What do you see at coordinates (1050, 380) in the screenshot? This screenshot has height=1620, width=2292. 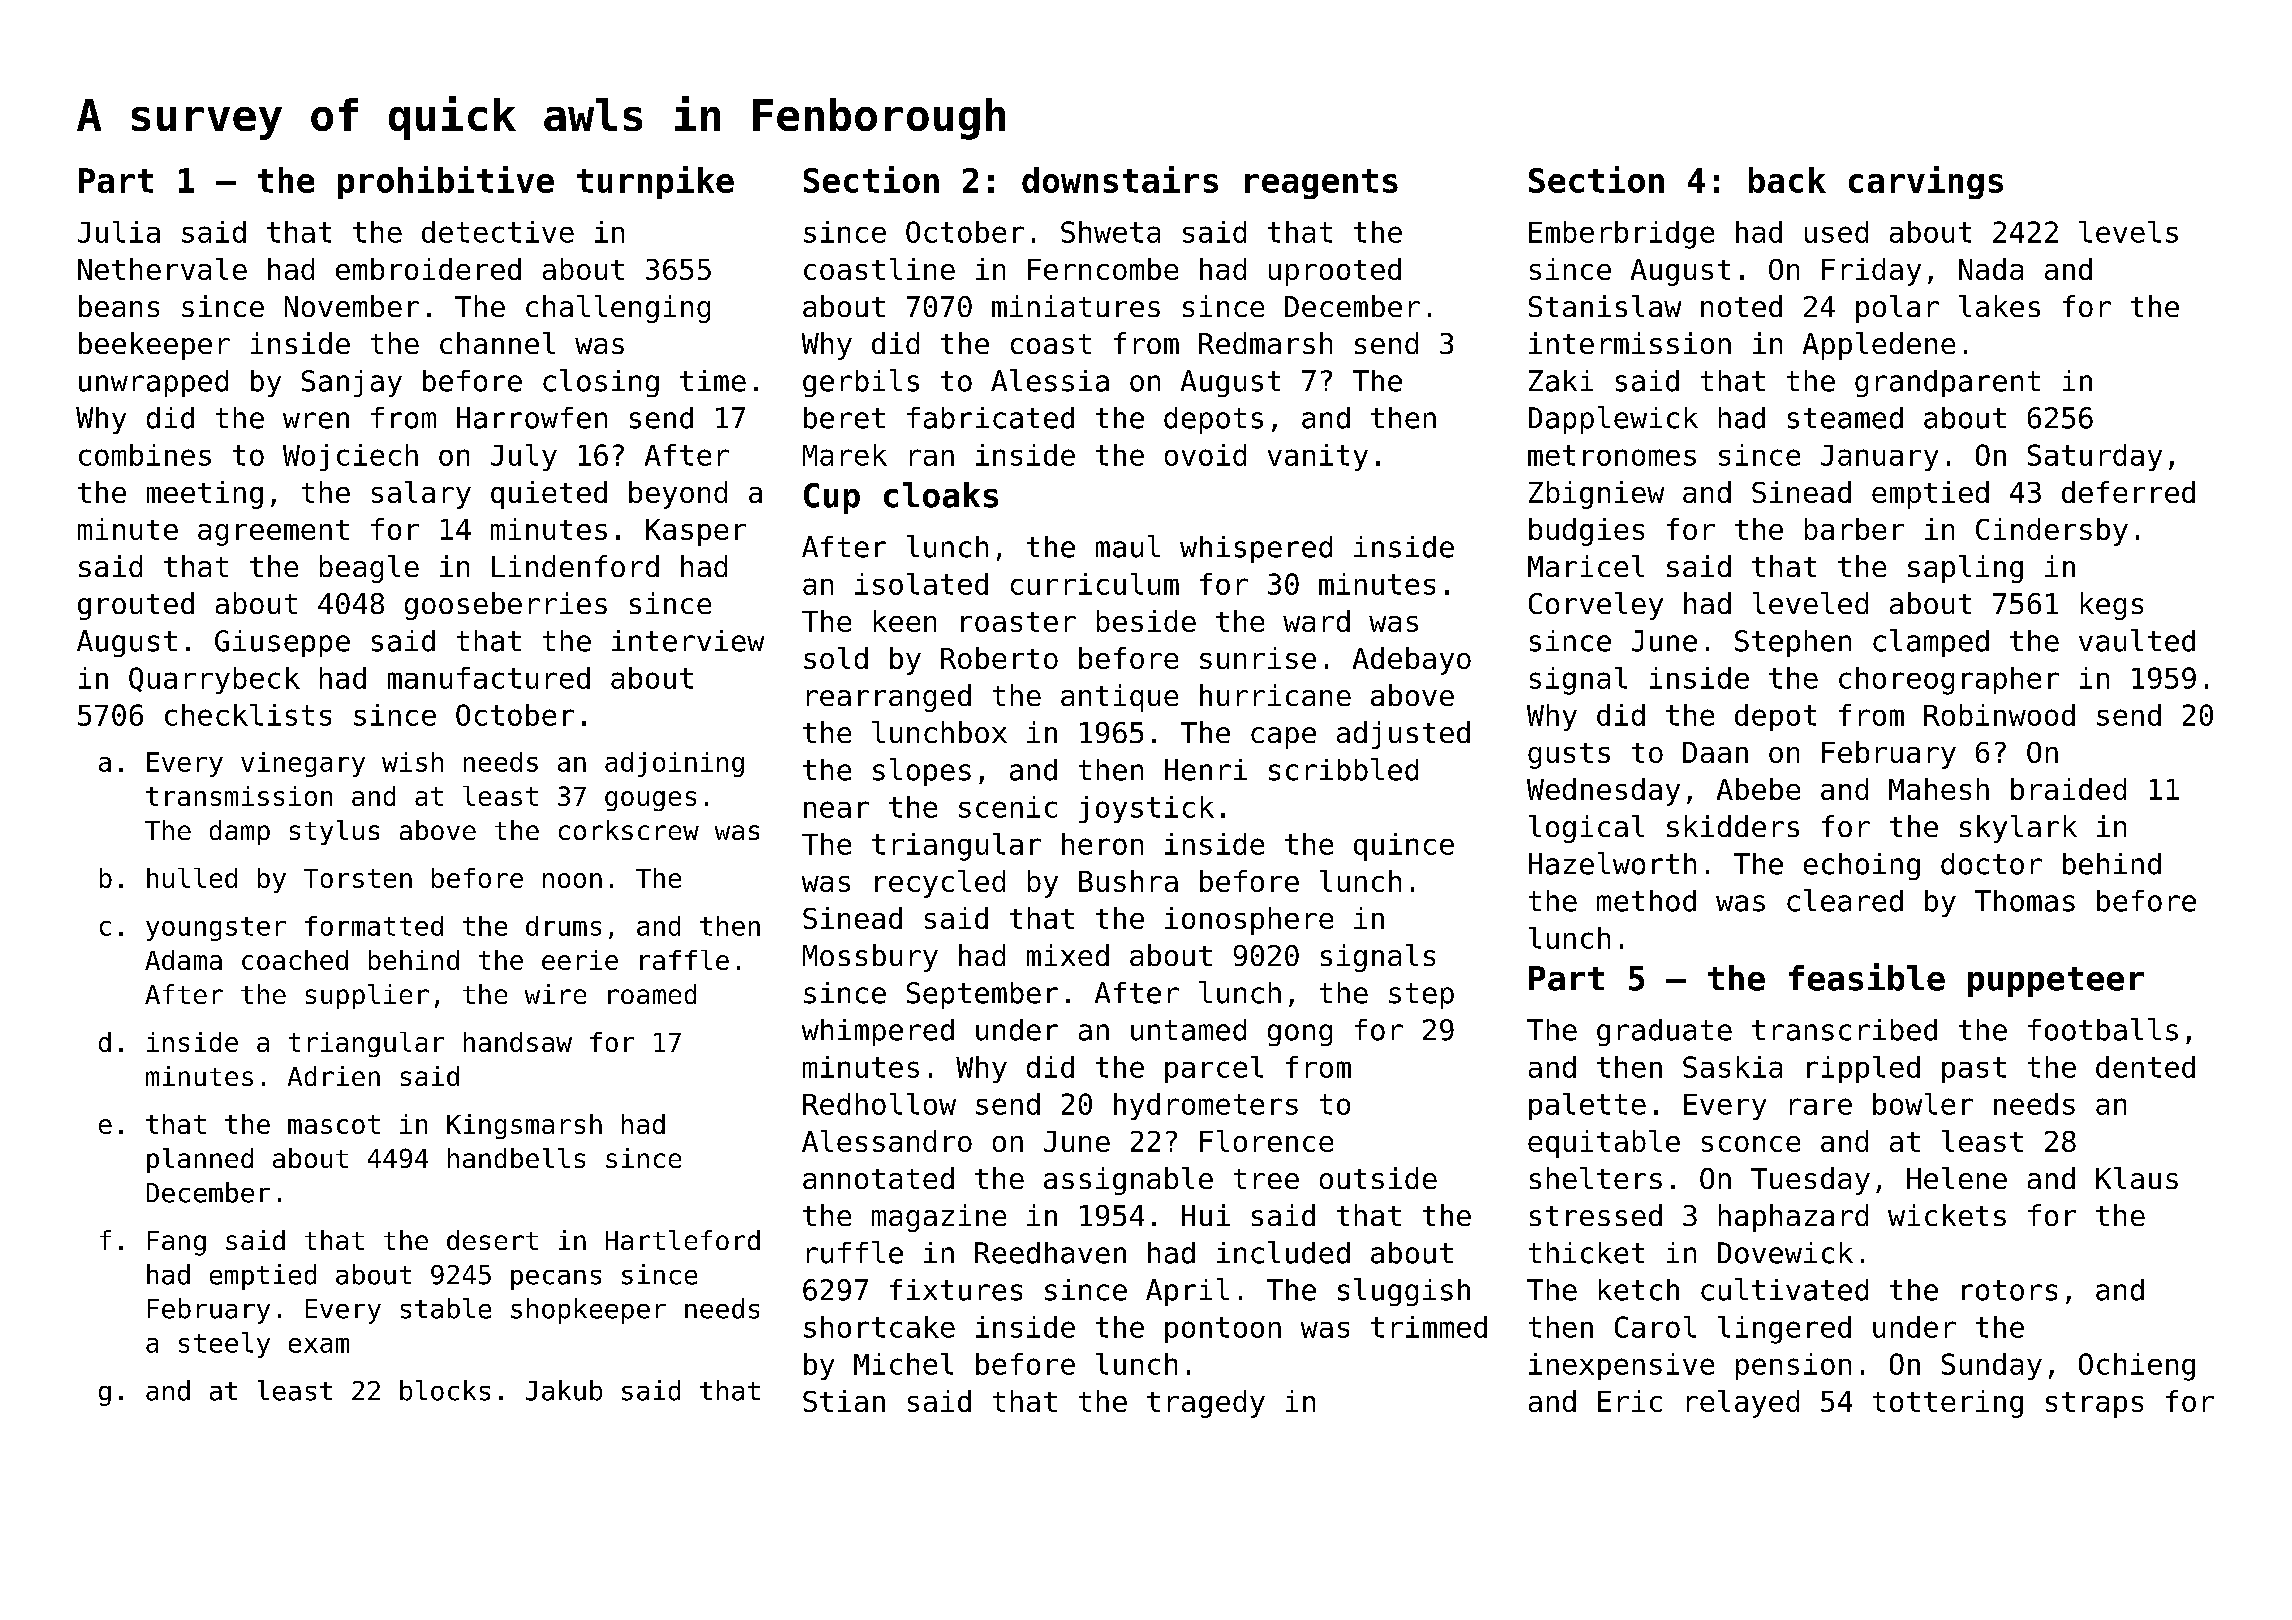 I see `Alessia` at bounding box center [1050, 380].
